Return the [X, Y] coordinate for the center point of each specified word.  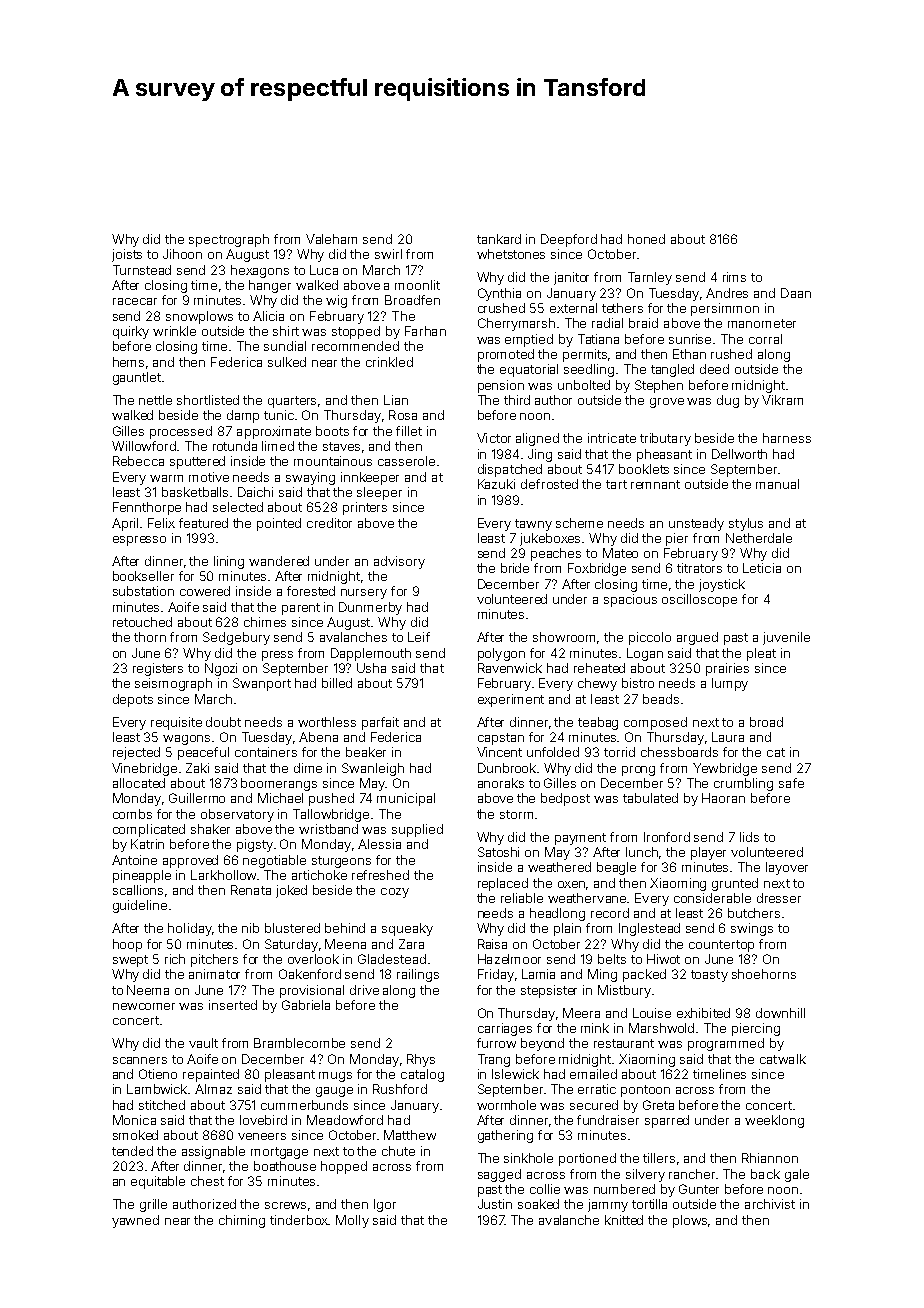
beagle [616, 868]
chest [207, 1181]
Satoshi [498, 852]
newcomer [144, 1006]
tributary [665, 439]
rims [734, 277]
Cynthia [499, 294]
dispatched [510, 470]
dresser [779, 898]
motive [209, 477]
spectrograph [229, 240]
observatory [237, 815]
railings [418, 975]
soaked [538, 1204]
